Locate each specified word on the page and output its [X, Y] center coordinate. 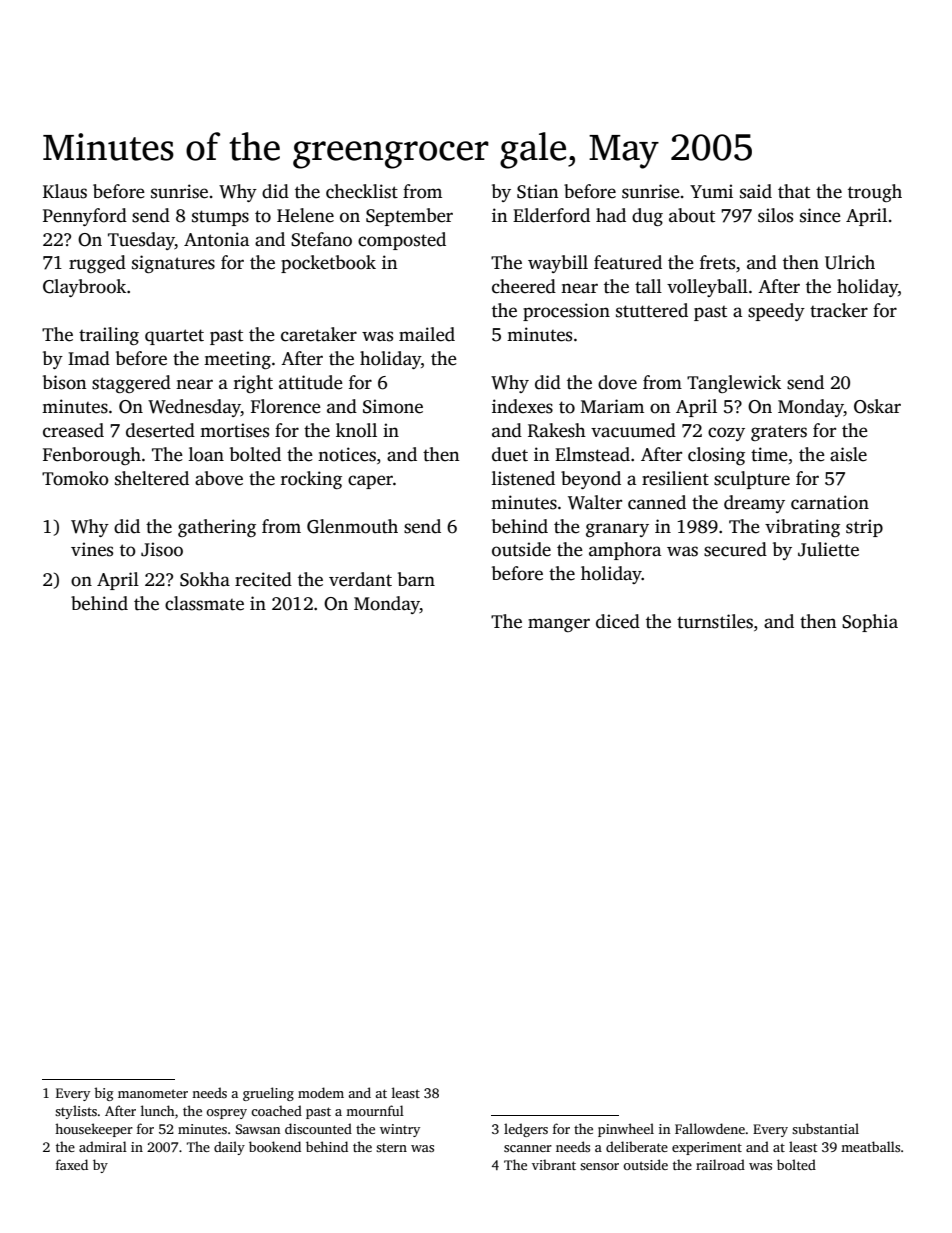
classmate [204, 603]
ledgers [526, 1130]
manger [559, 625]
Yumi [711, 191]
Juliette [828, 549]
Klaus [65, 191]
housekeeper [94, 1130]
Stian [537, 191]
